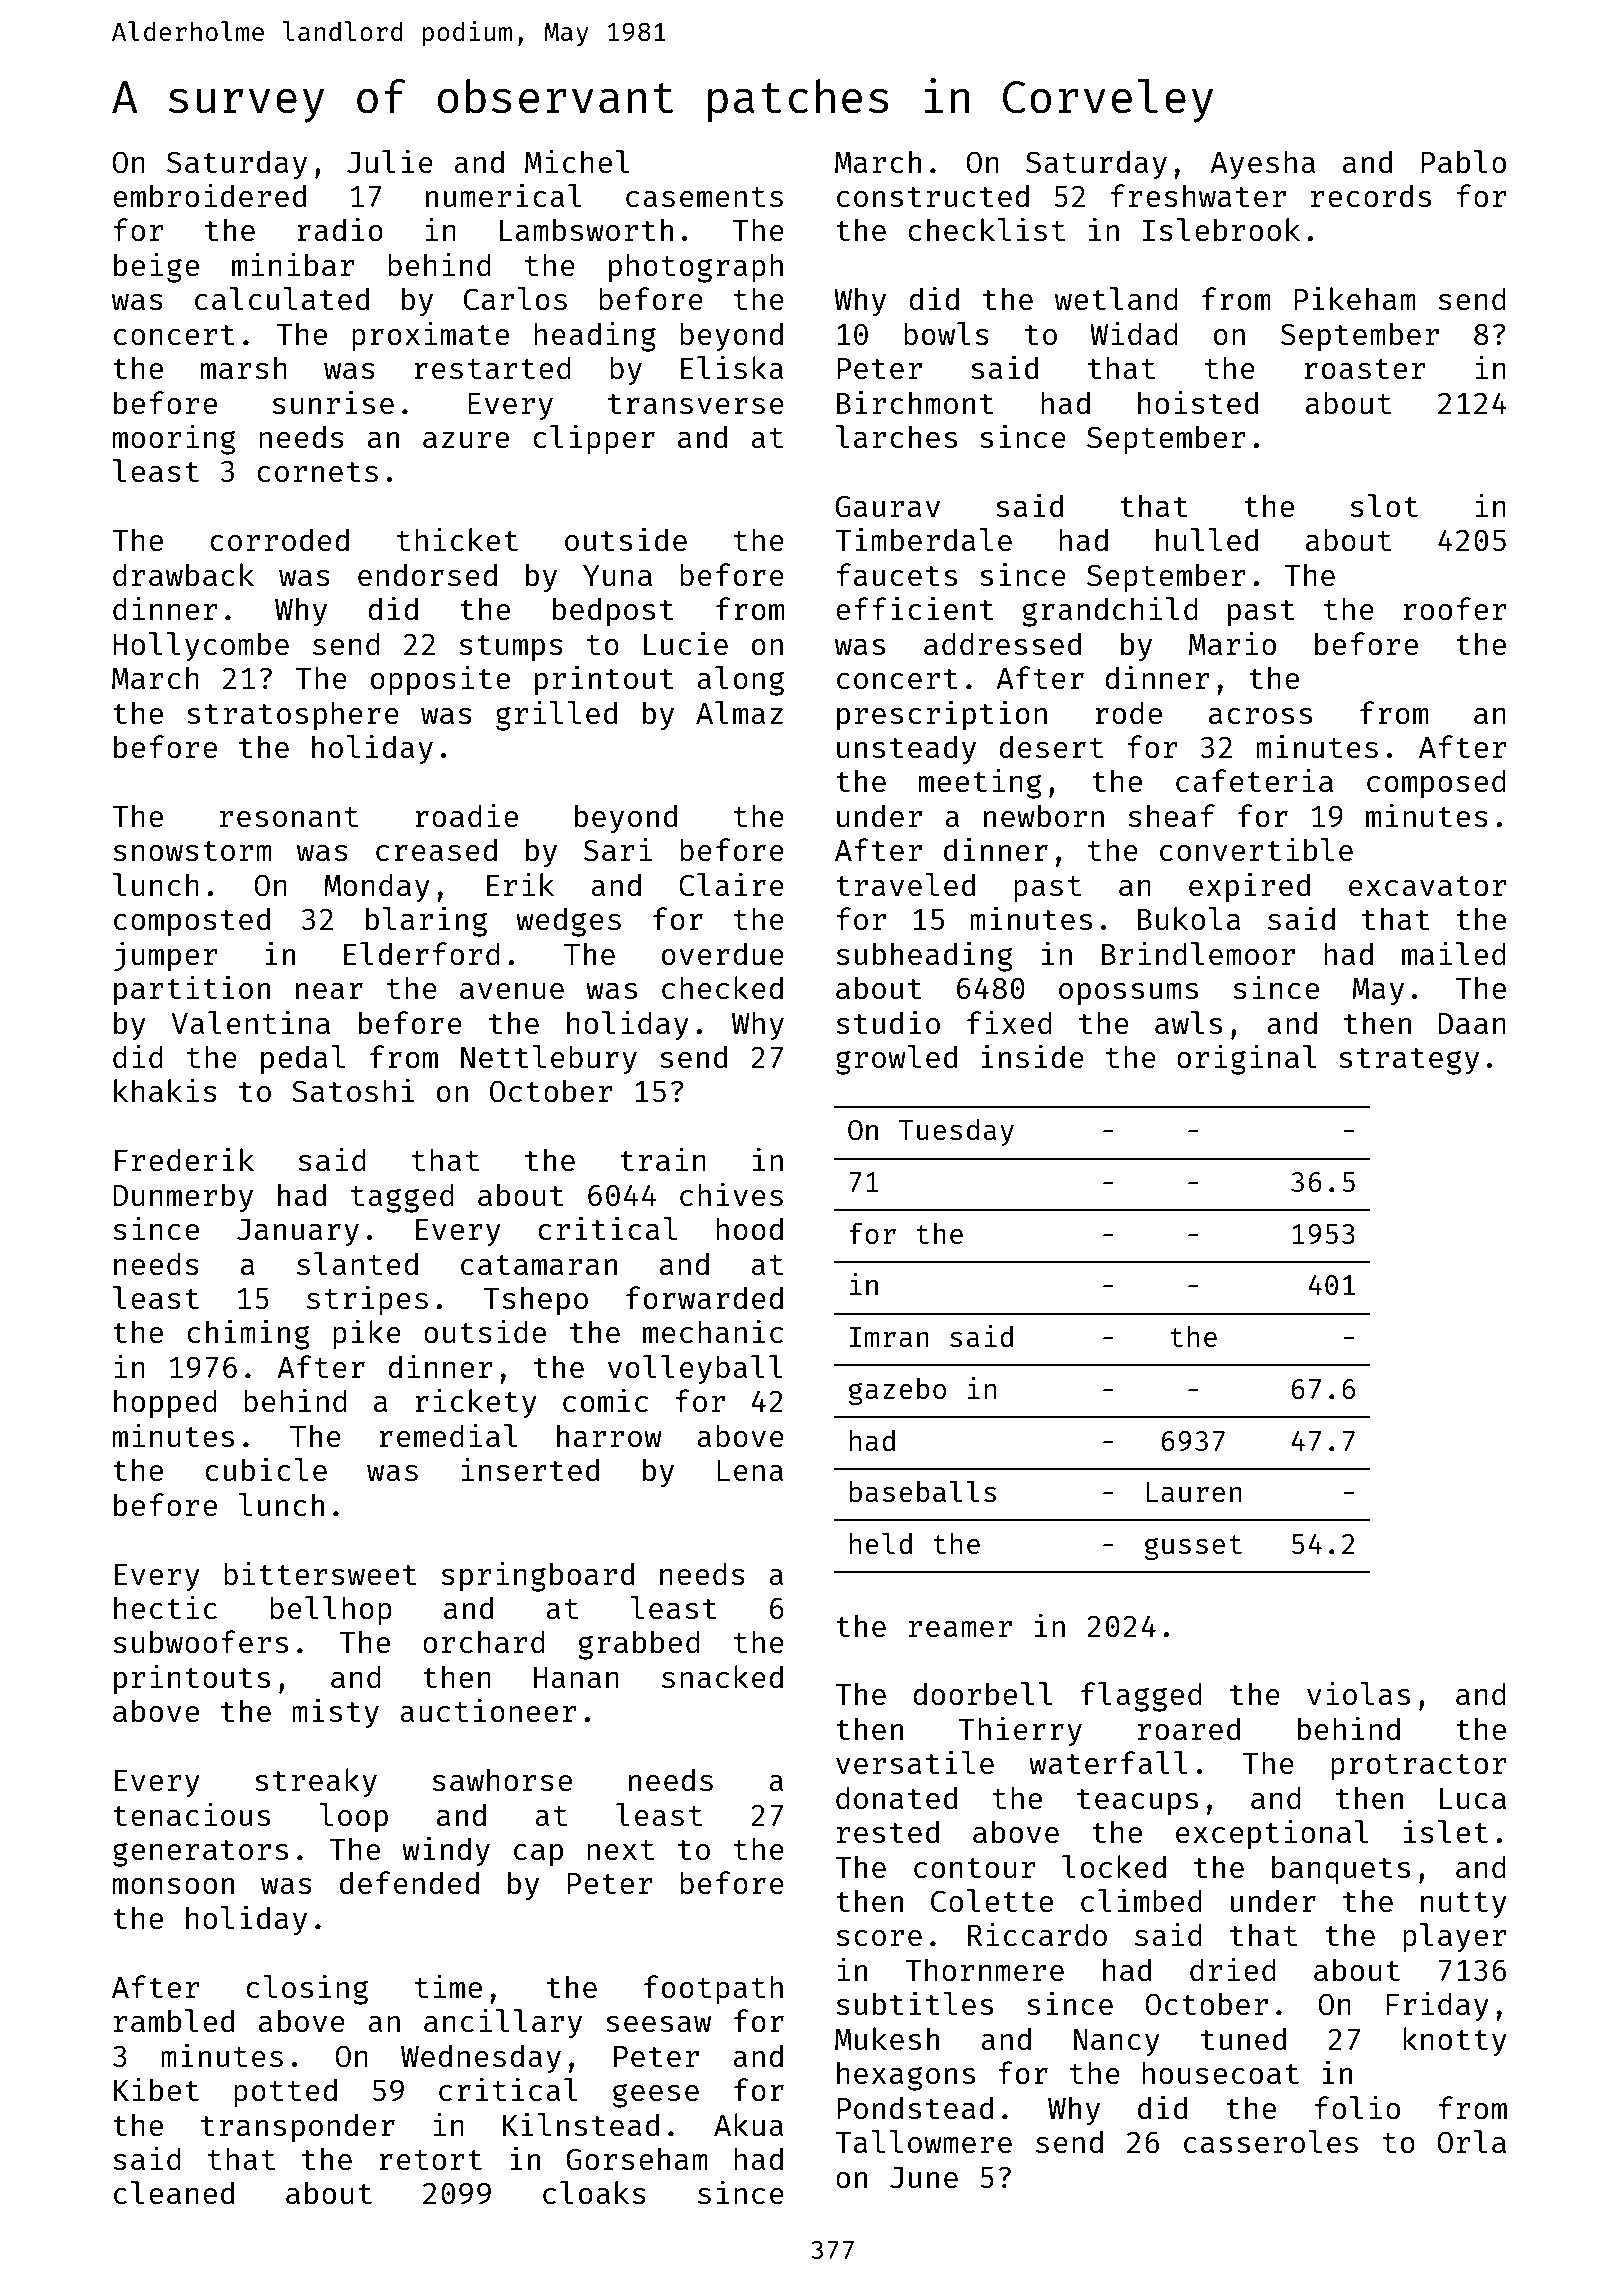 The image size is (1620, 2292). Describe the element at coordinates (430, 2160) in the screenshot. I see `retort` at that location.
